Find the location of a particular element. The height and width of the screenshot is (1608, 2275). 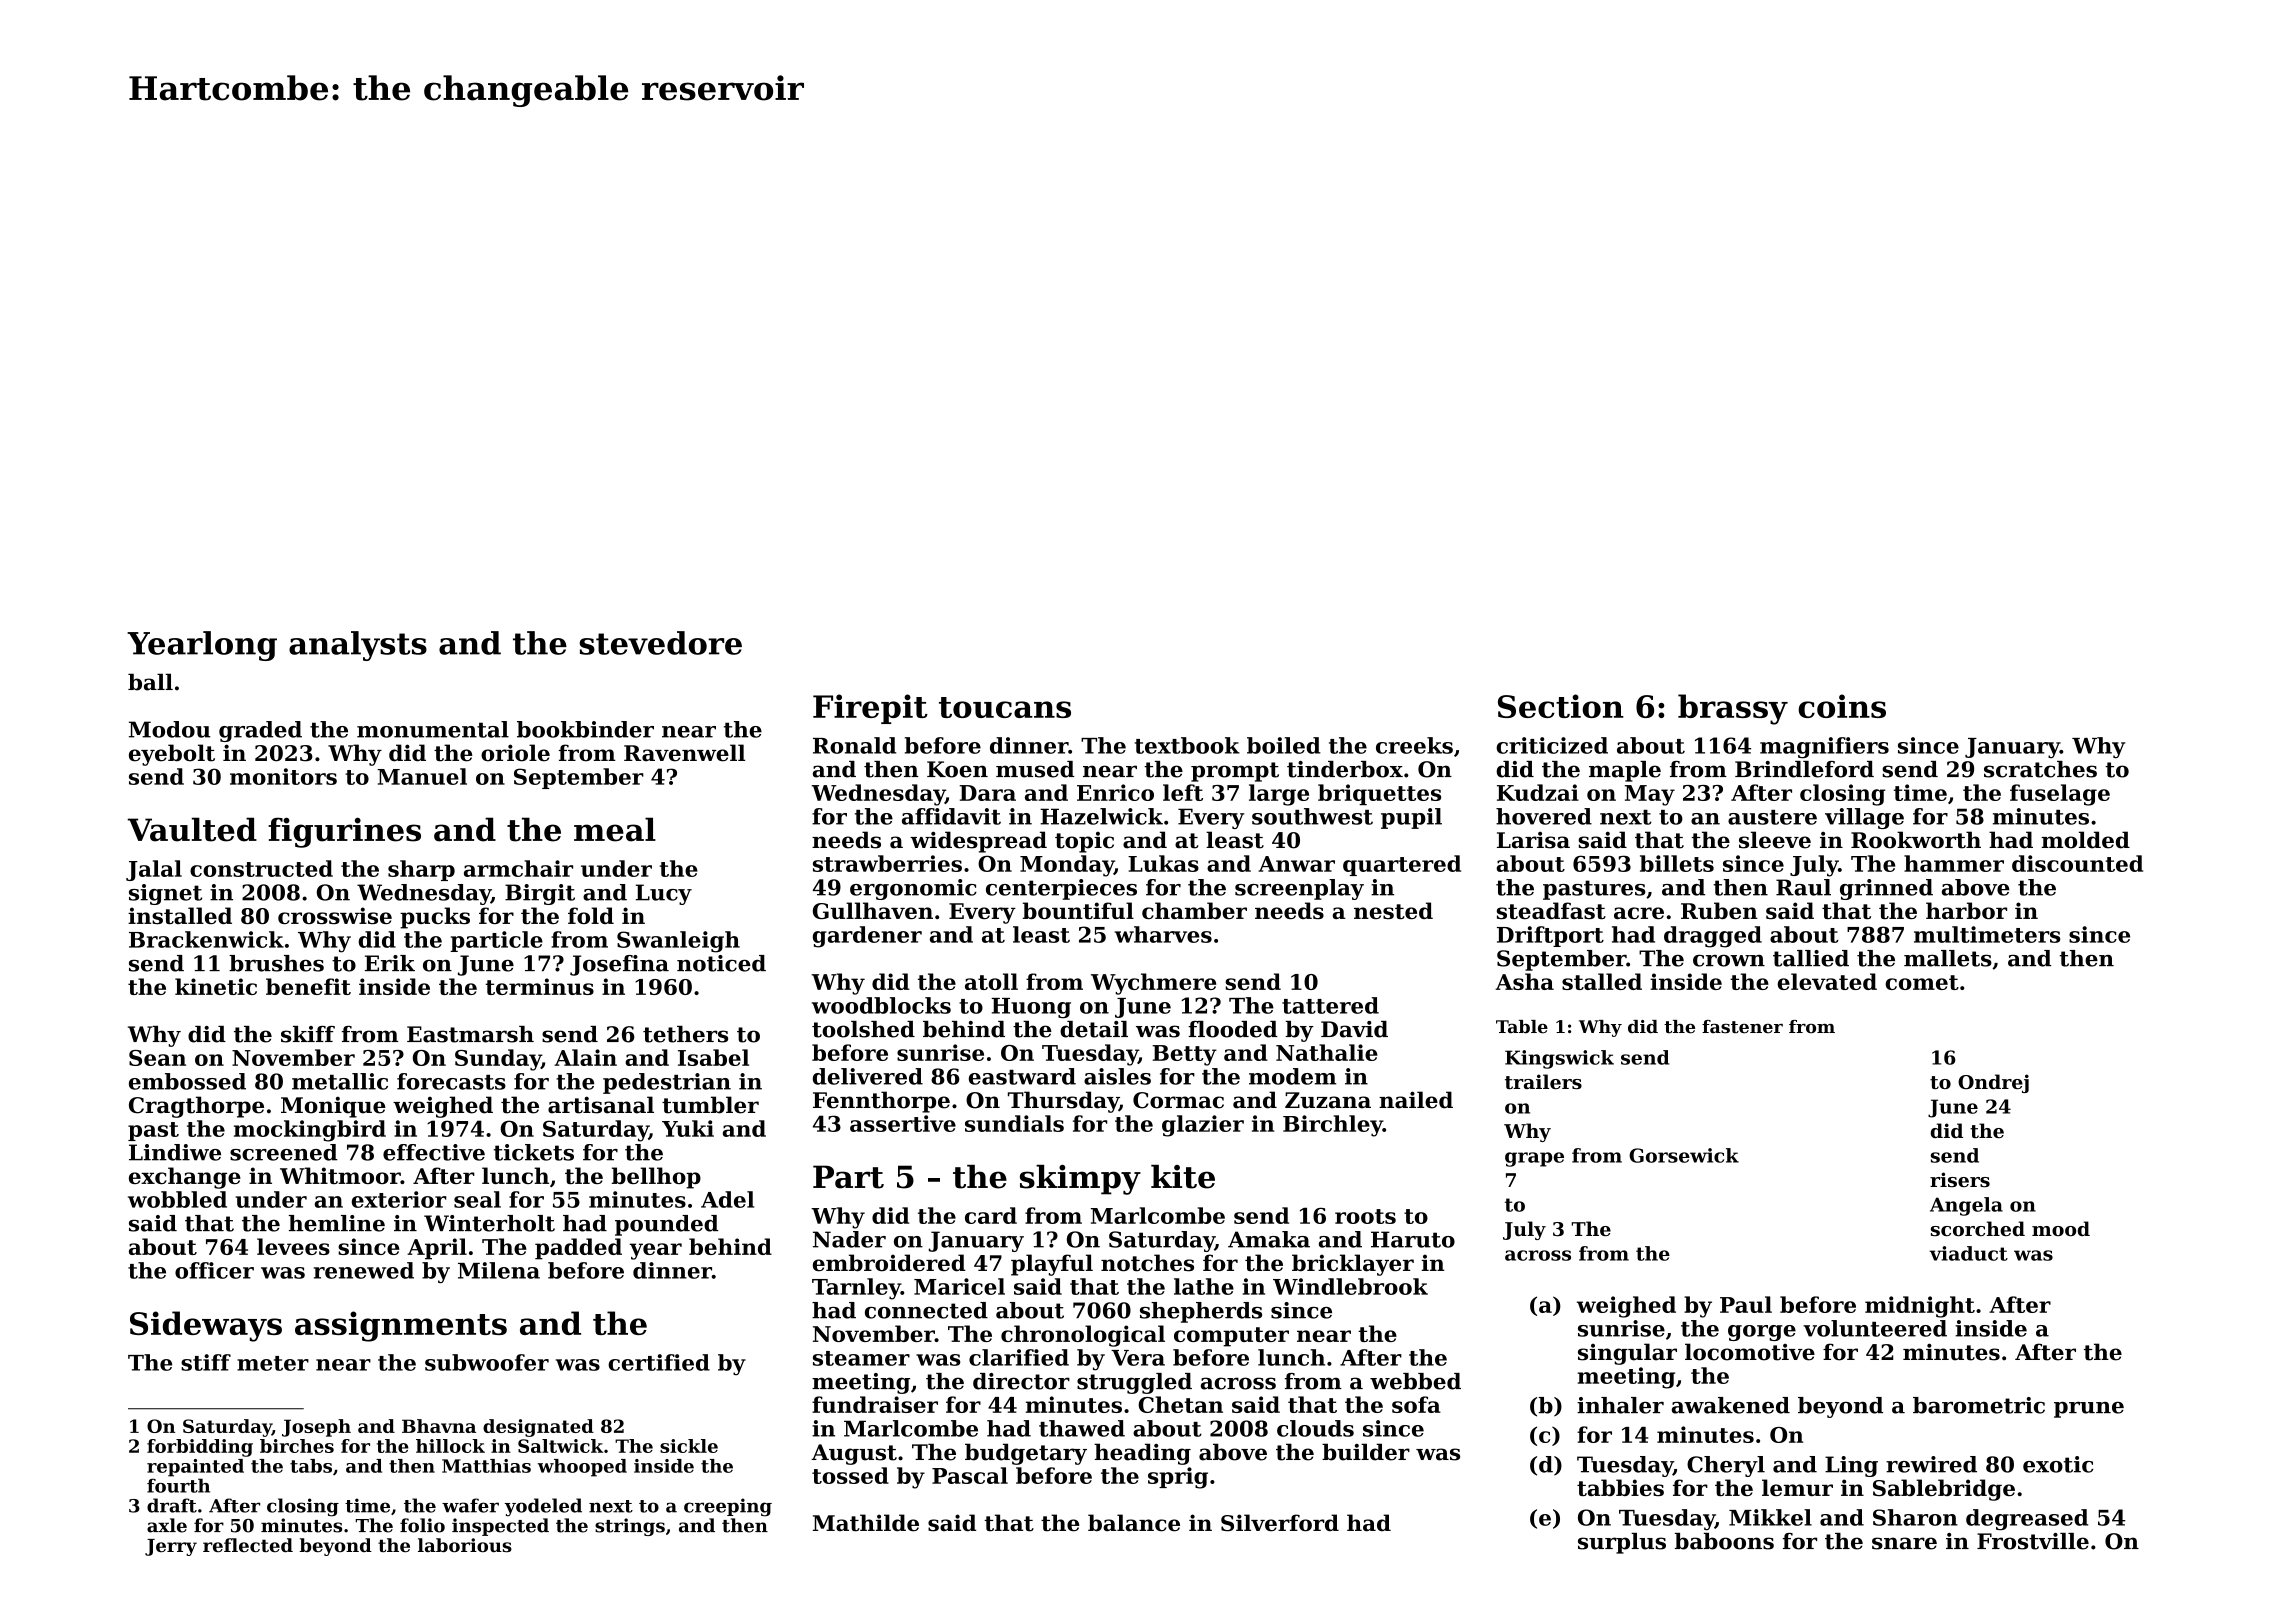

brassy is located at coordinates (1733, 709).
